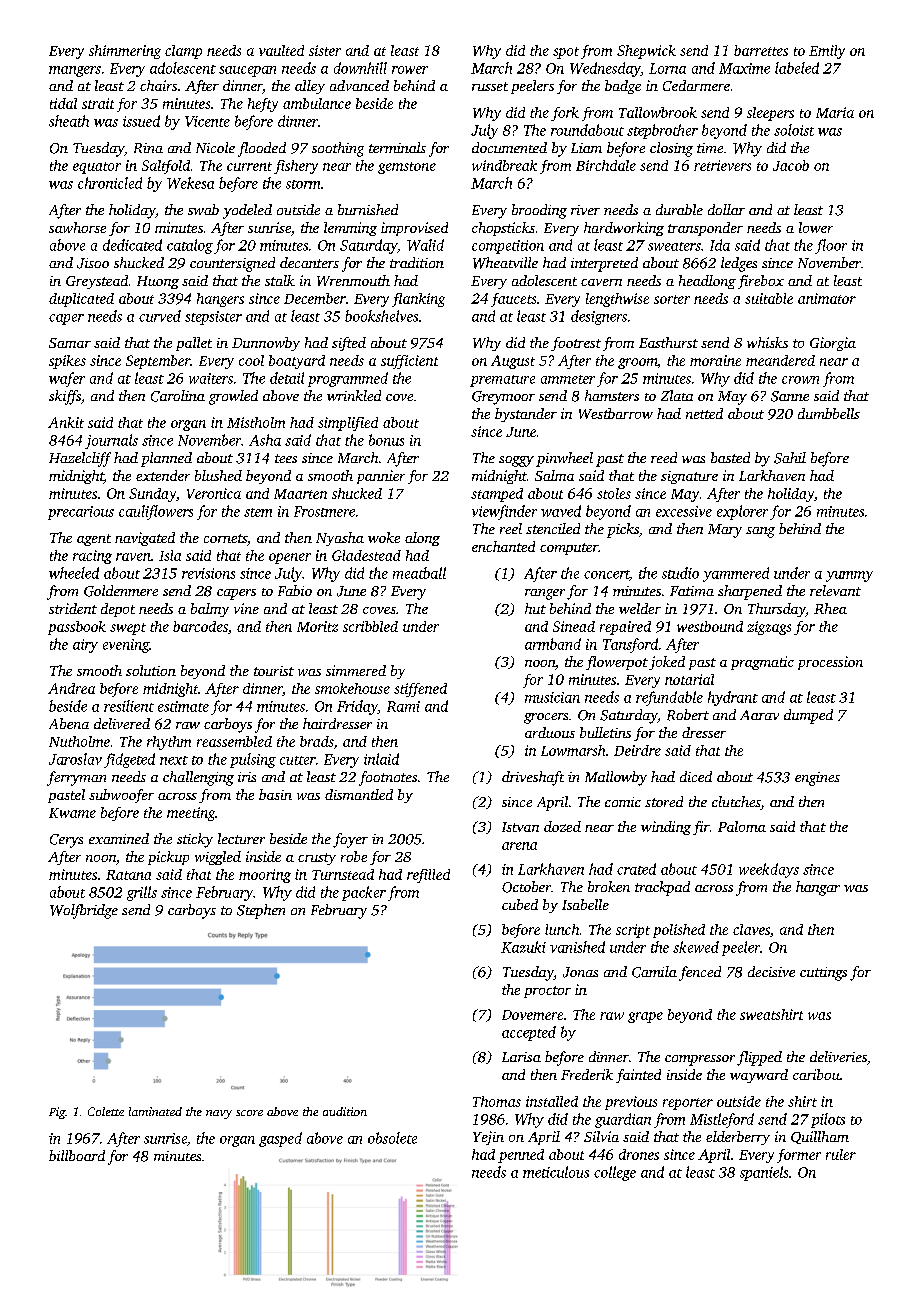 The height and width of the screenshot is (1308, 924). What do you see at coordinates (118, 610) in the screenshot?
I see `depot` at bounding box center [118, 610].
